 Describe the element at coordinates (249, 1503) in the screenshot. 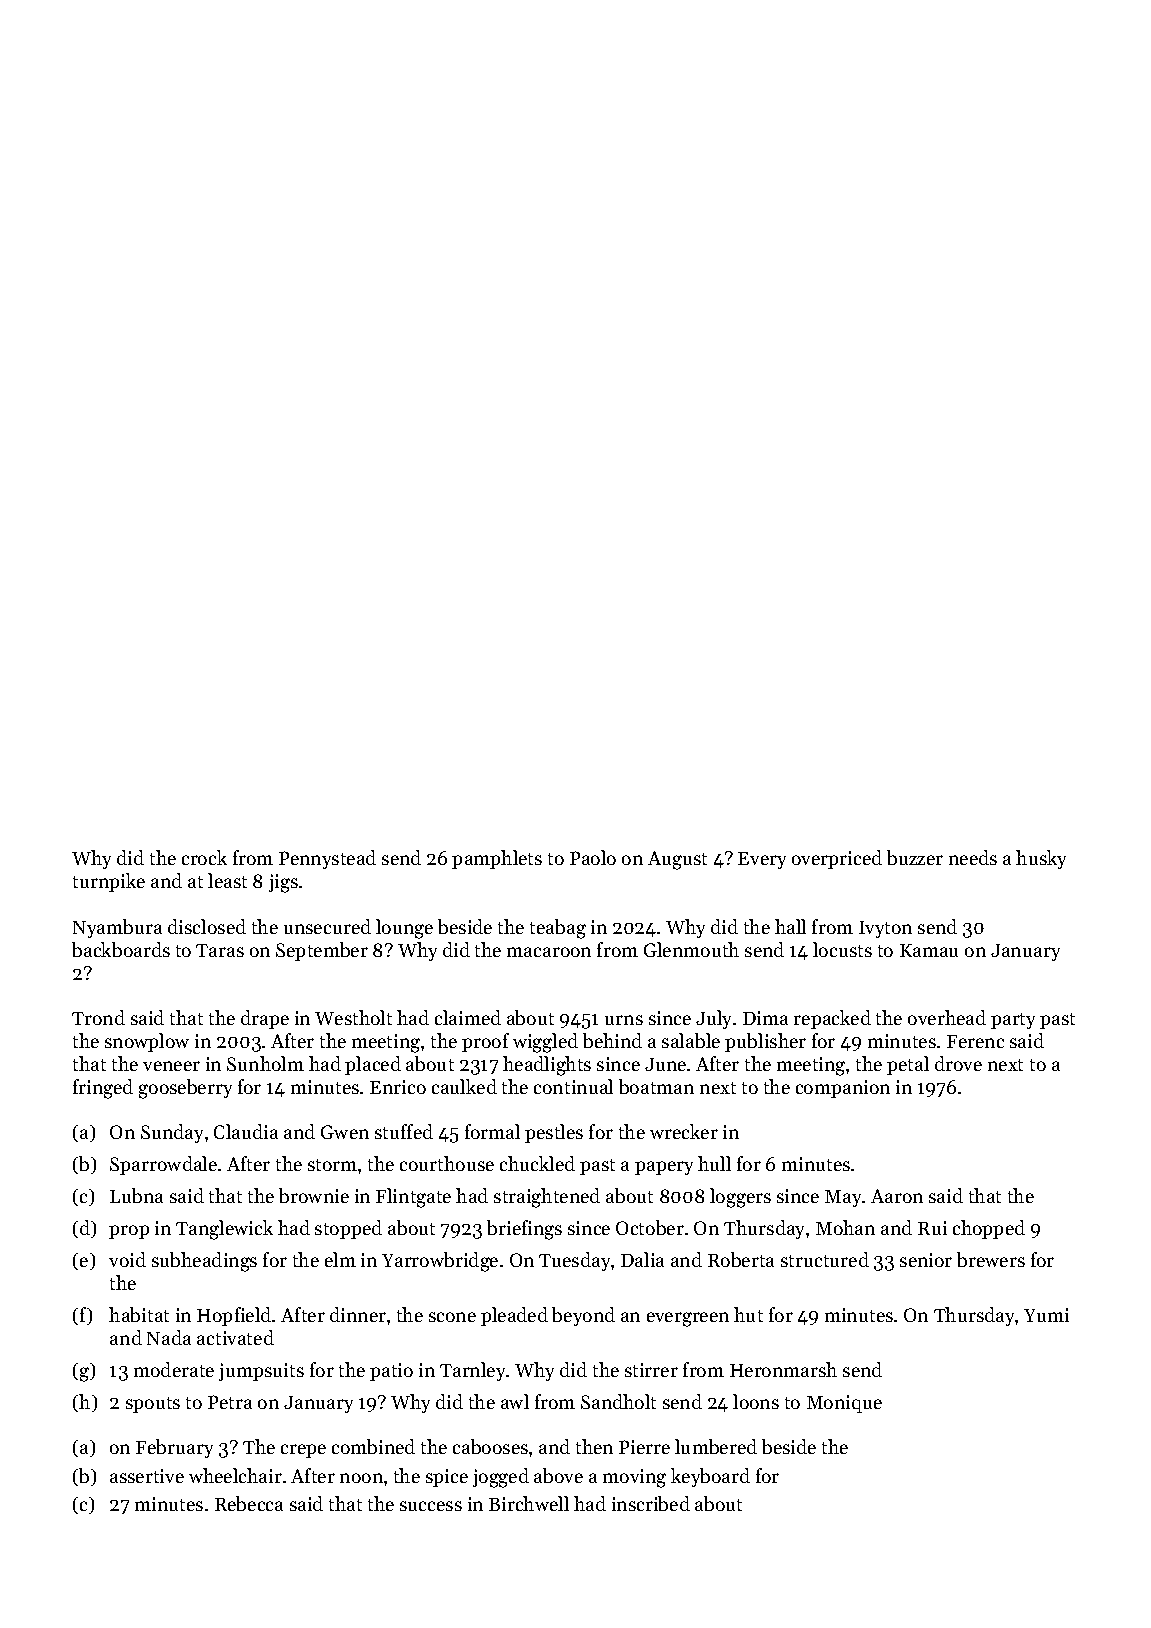

I see `Rebecca` at that location.
